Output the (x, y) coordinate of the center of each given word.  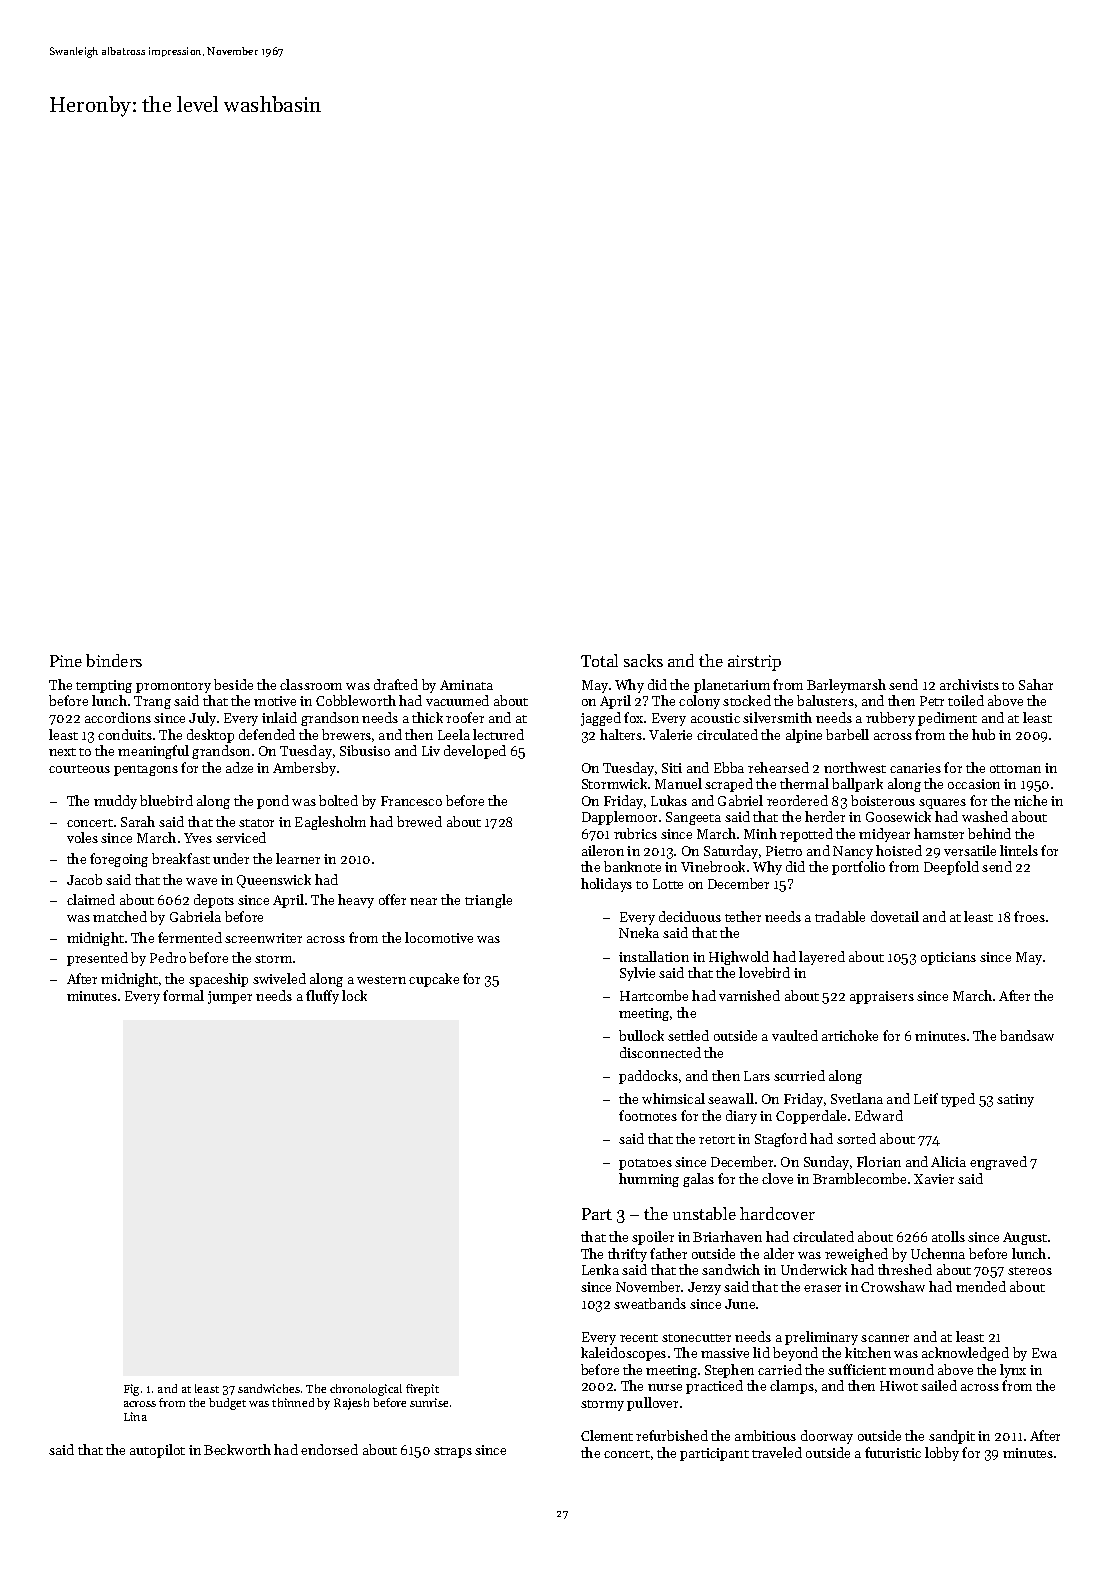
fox (633, 717)
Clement (607, 1435)
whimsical (673, 1098)
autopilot (157, 1451)
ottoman (1015, 769)
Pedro (168, 957)
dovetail (895, 916)
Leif (926, 1098)
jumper (230, 997)
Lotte (668, 884)
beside (233, 684)
